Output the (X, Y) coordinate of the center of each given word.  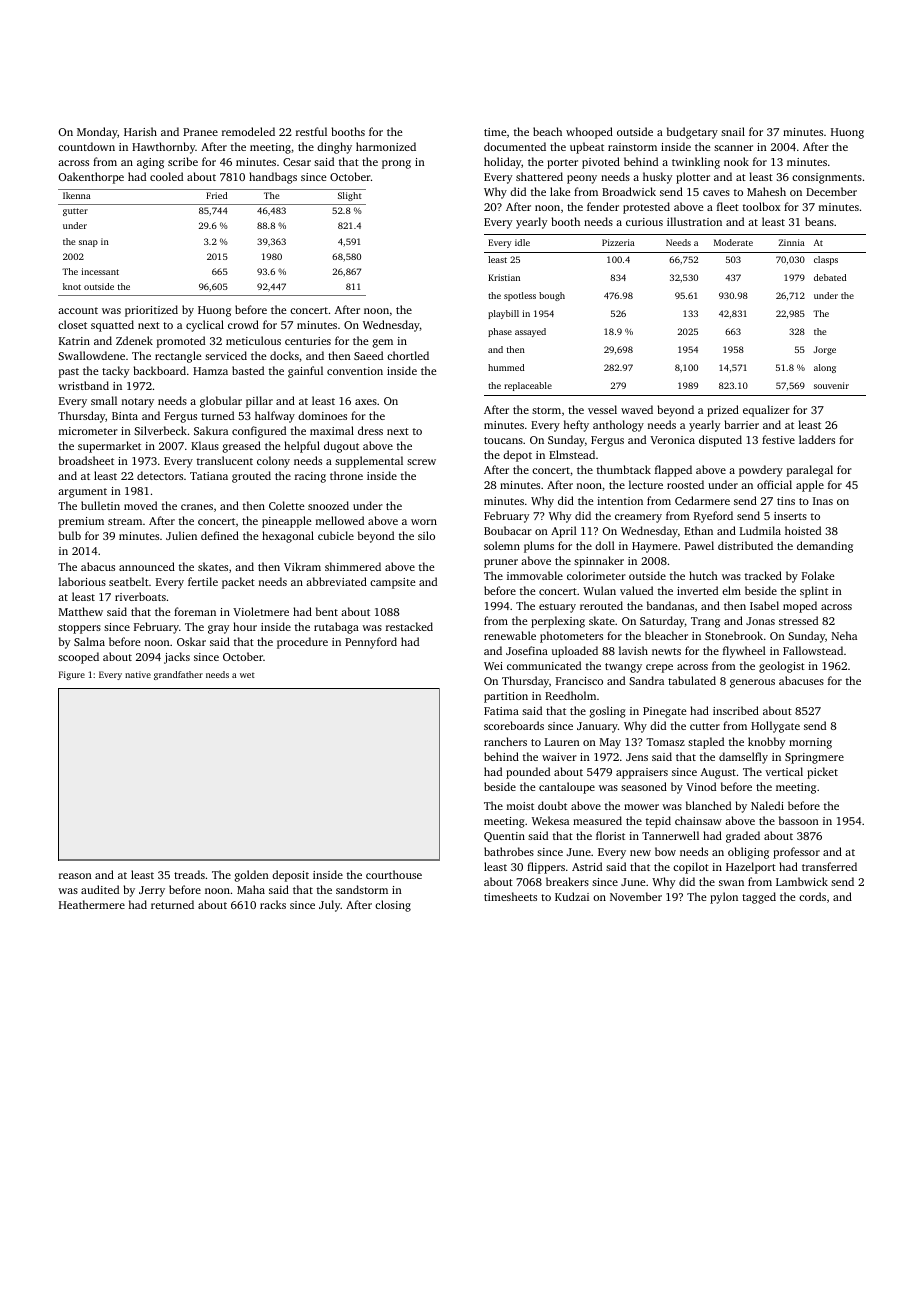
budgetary (692, 133)
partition (506, 697)
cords (812, 896)
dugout (341, 447)
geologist (782, 667)
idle (522, 242)
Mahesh (766, 191)
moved (140, 505)
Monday (97, 133)
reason (75, 876)
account (78, 310)
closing (393, 906)
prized (723, 411)
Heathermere (92, 904)
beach (547, 131)
